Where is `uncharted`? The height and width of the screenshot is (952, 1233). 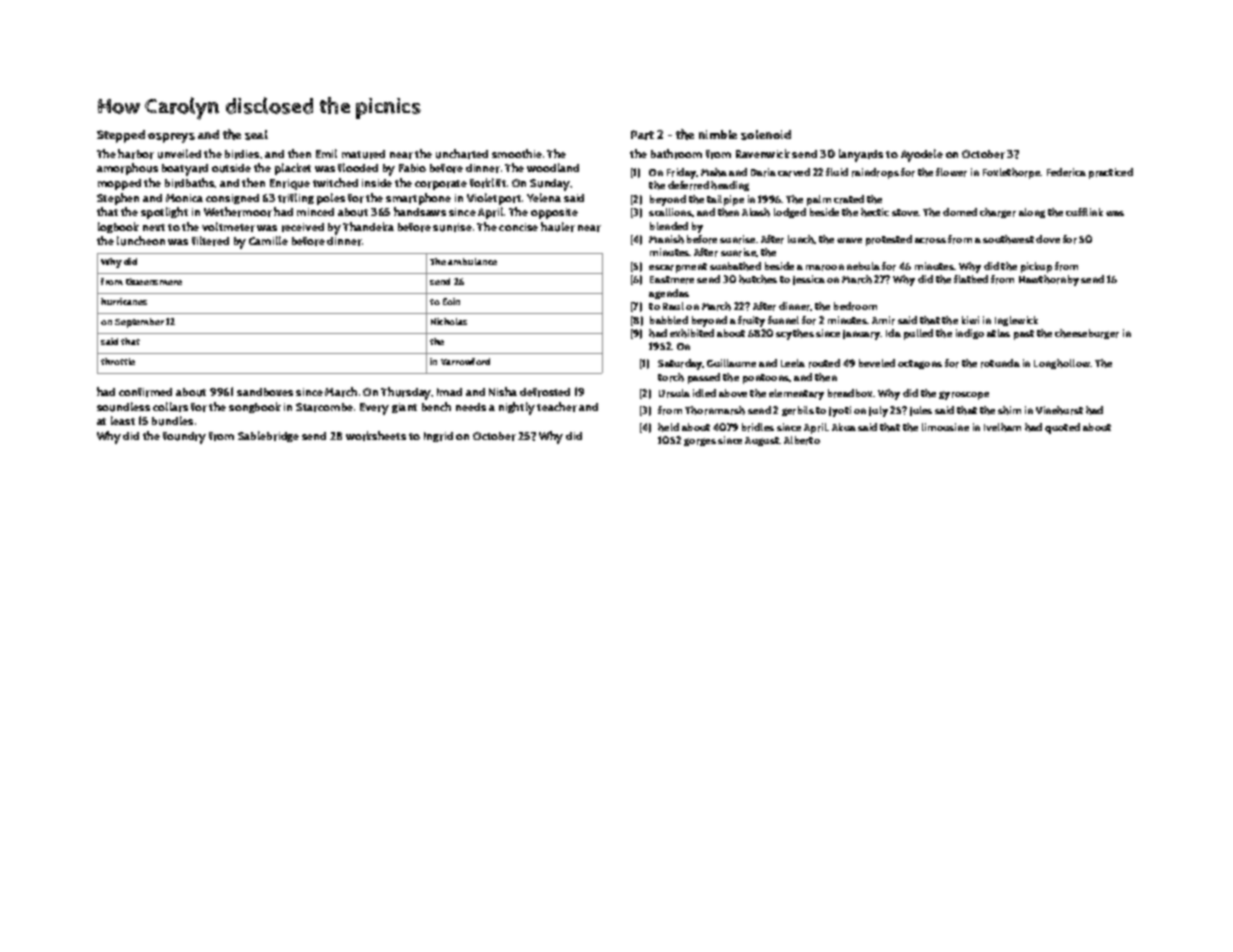
uncharted is located at coordinates (462, 154).
